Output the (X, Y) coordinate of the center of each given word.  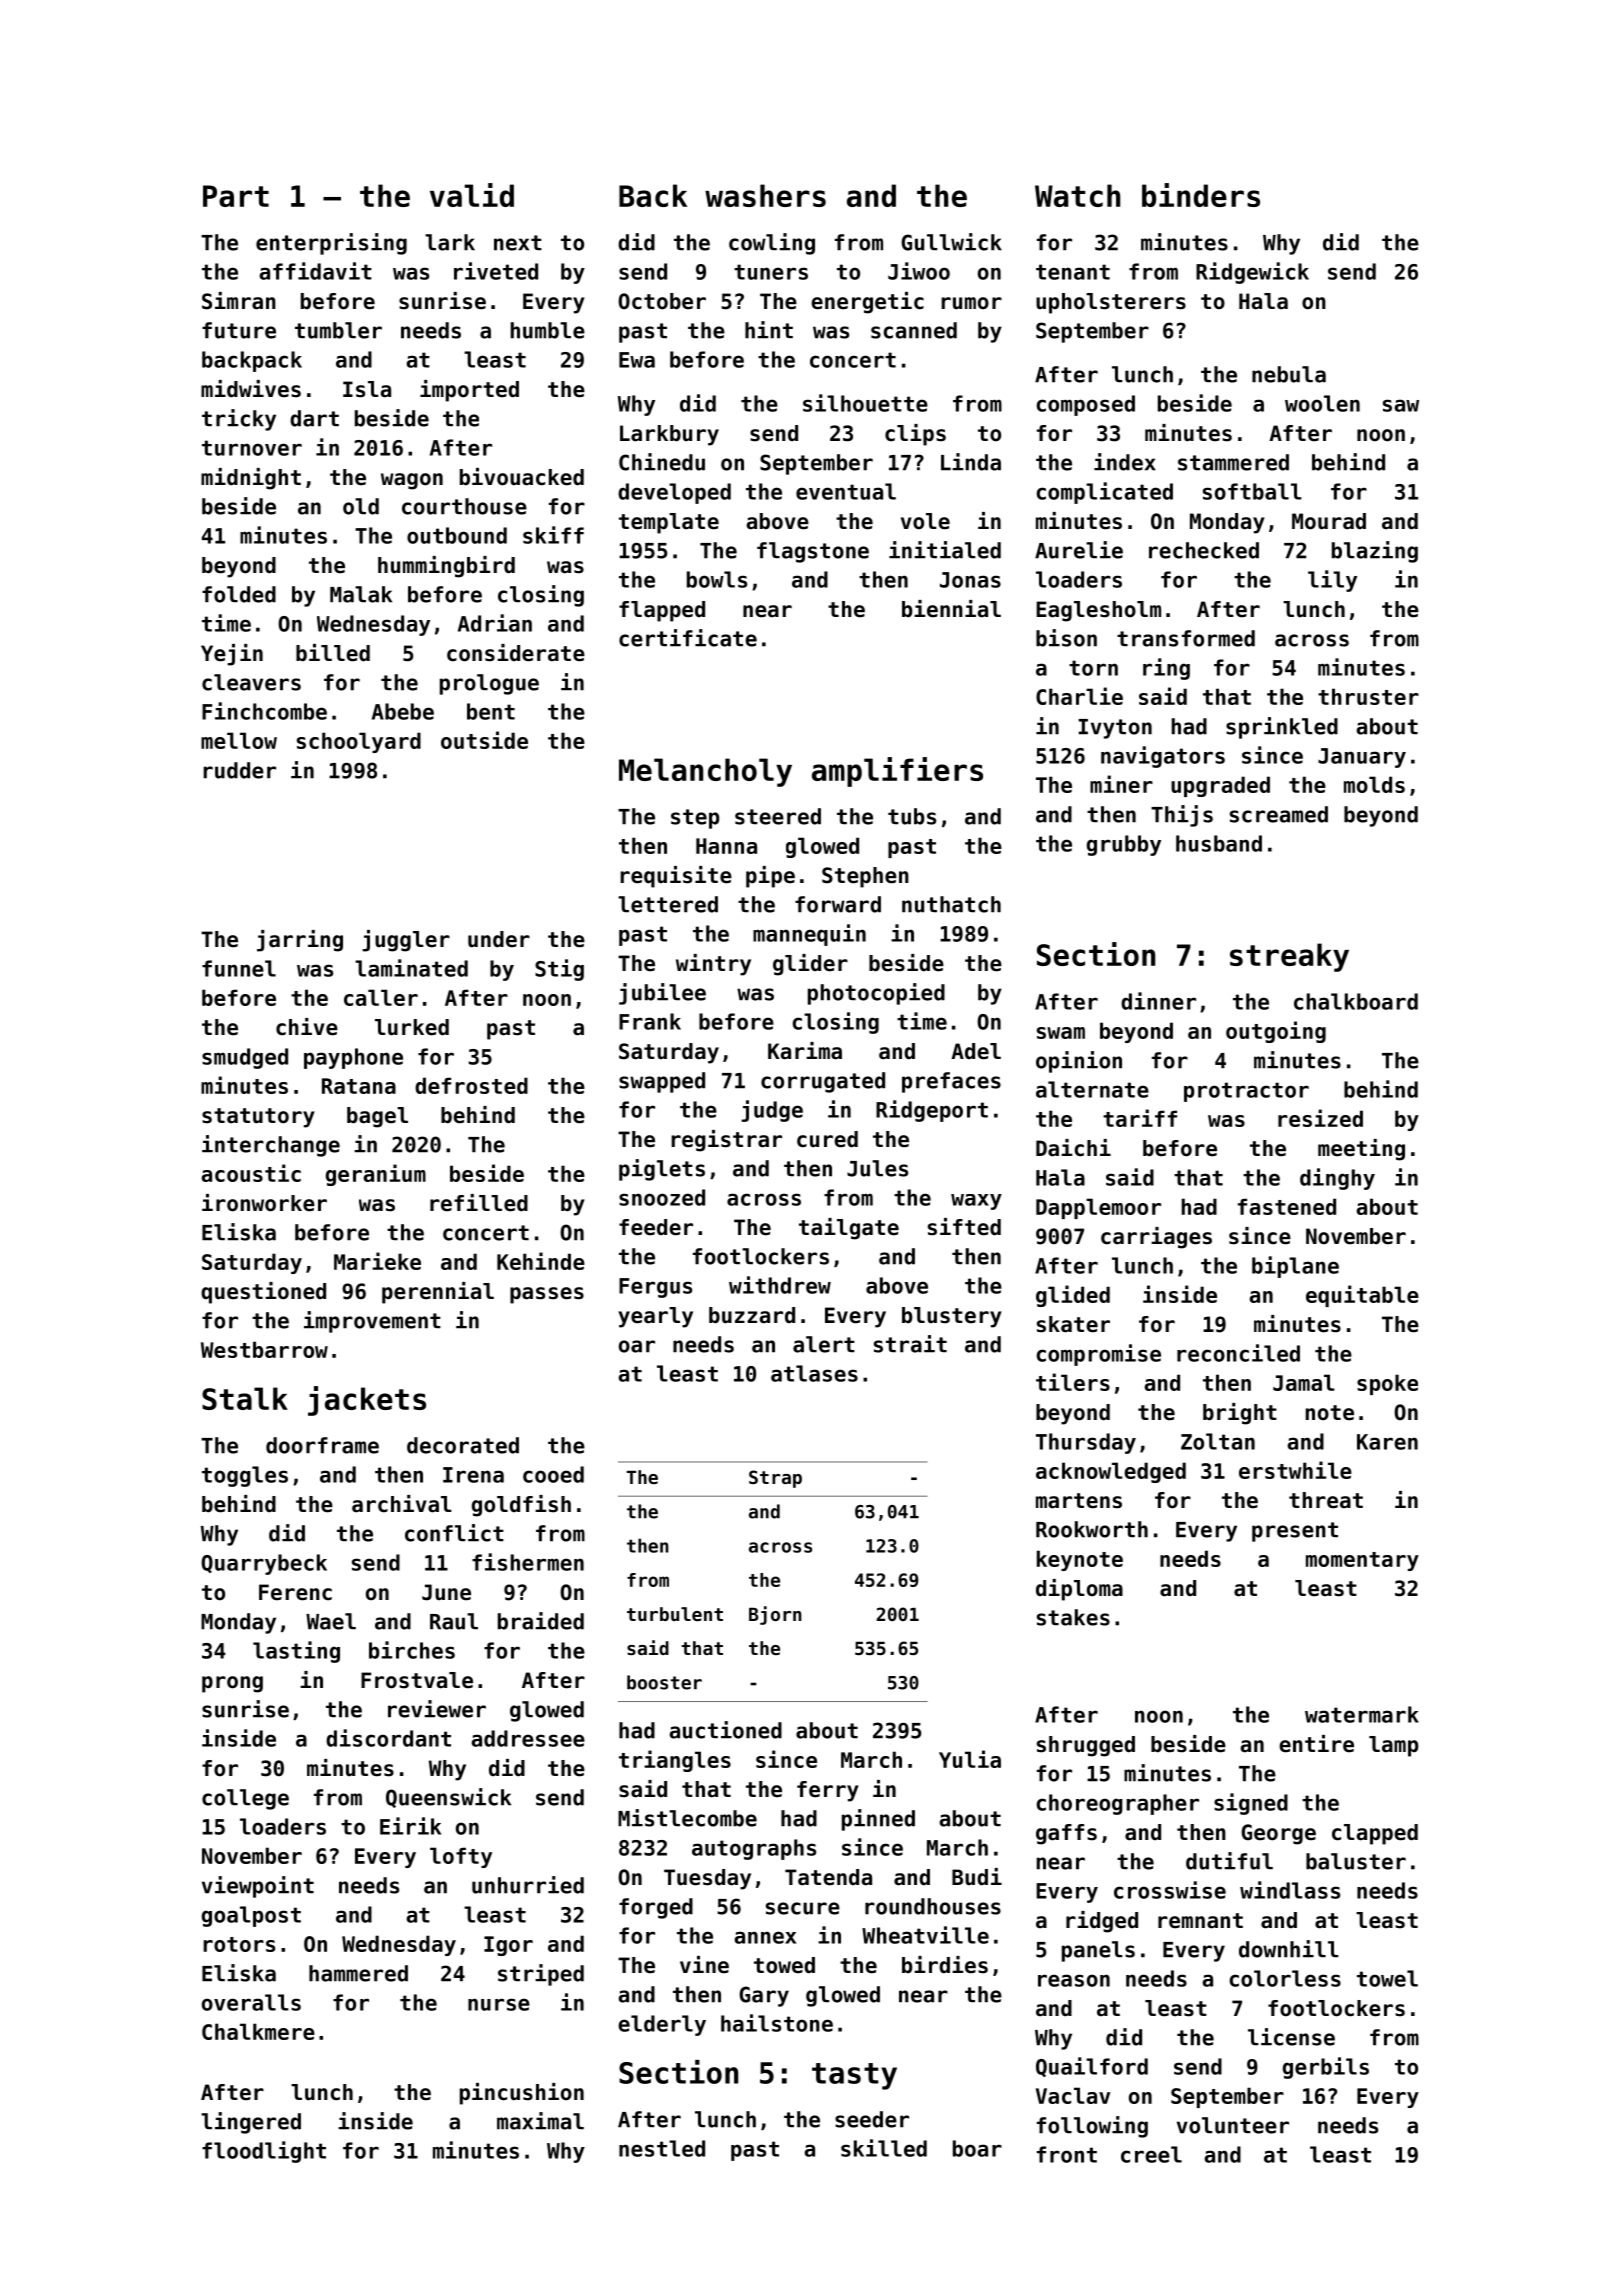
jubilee (662, 994)
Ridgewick (1252, 273)
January (1362, 758)
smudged (245, 1058)
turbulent (675, 1614)
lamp (1393, 1746)
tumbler (338, 330)
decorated (463, 1445)
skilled (884, 2148)
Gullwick (951, 242)
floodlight (264, 2152)
